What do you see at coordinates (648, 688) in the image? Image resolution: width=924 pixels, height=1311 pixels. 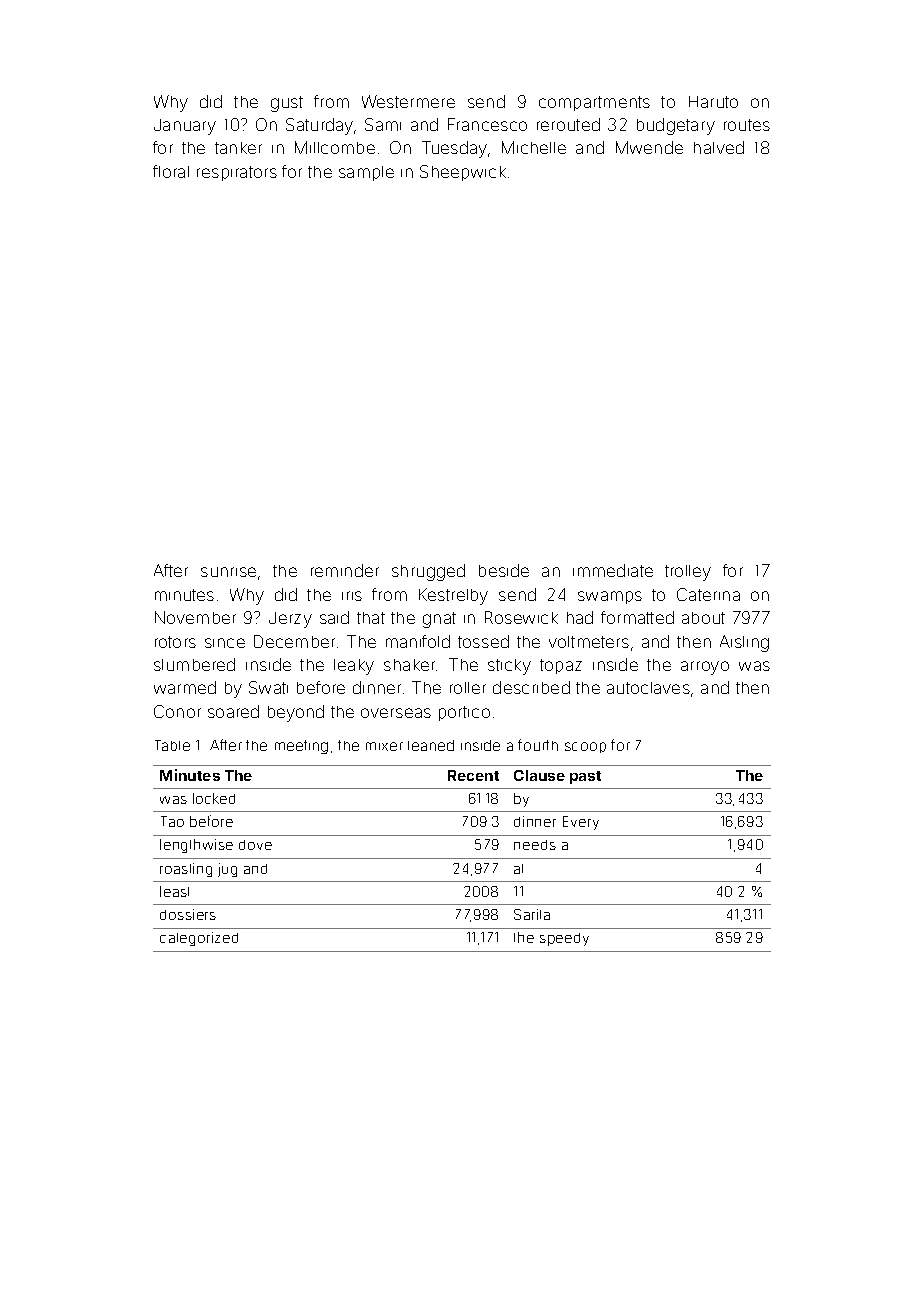 I see `autoclaves` at bounding box center [648, 688].
